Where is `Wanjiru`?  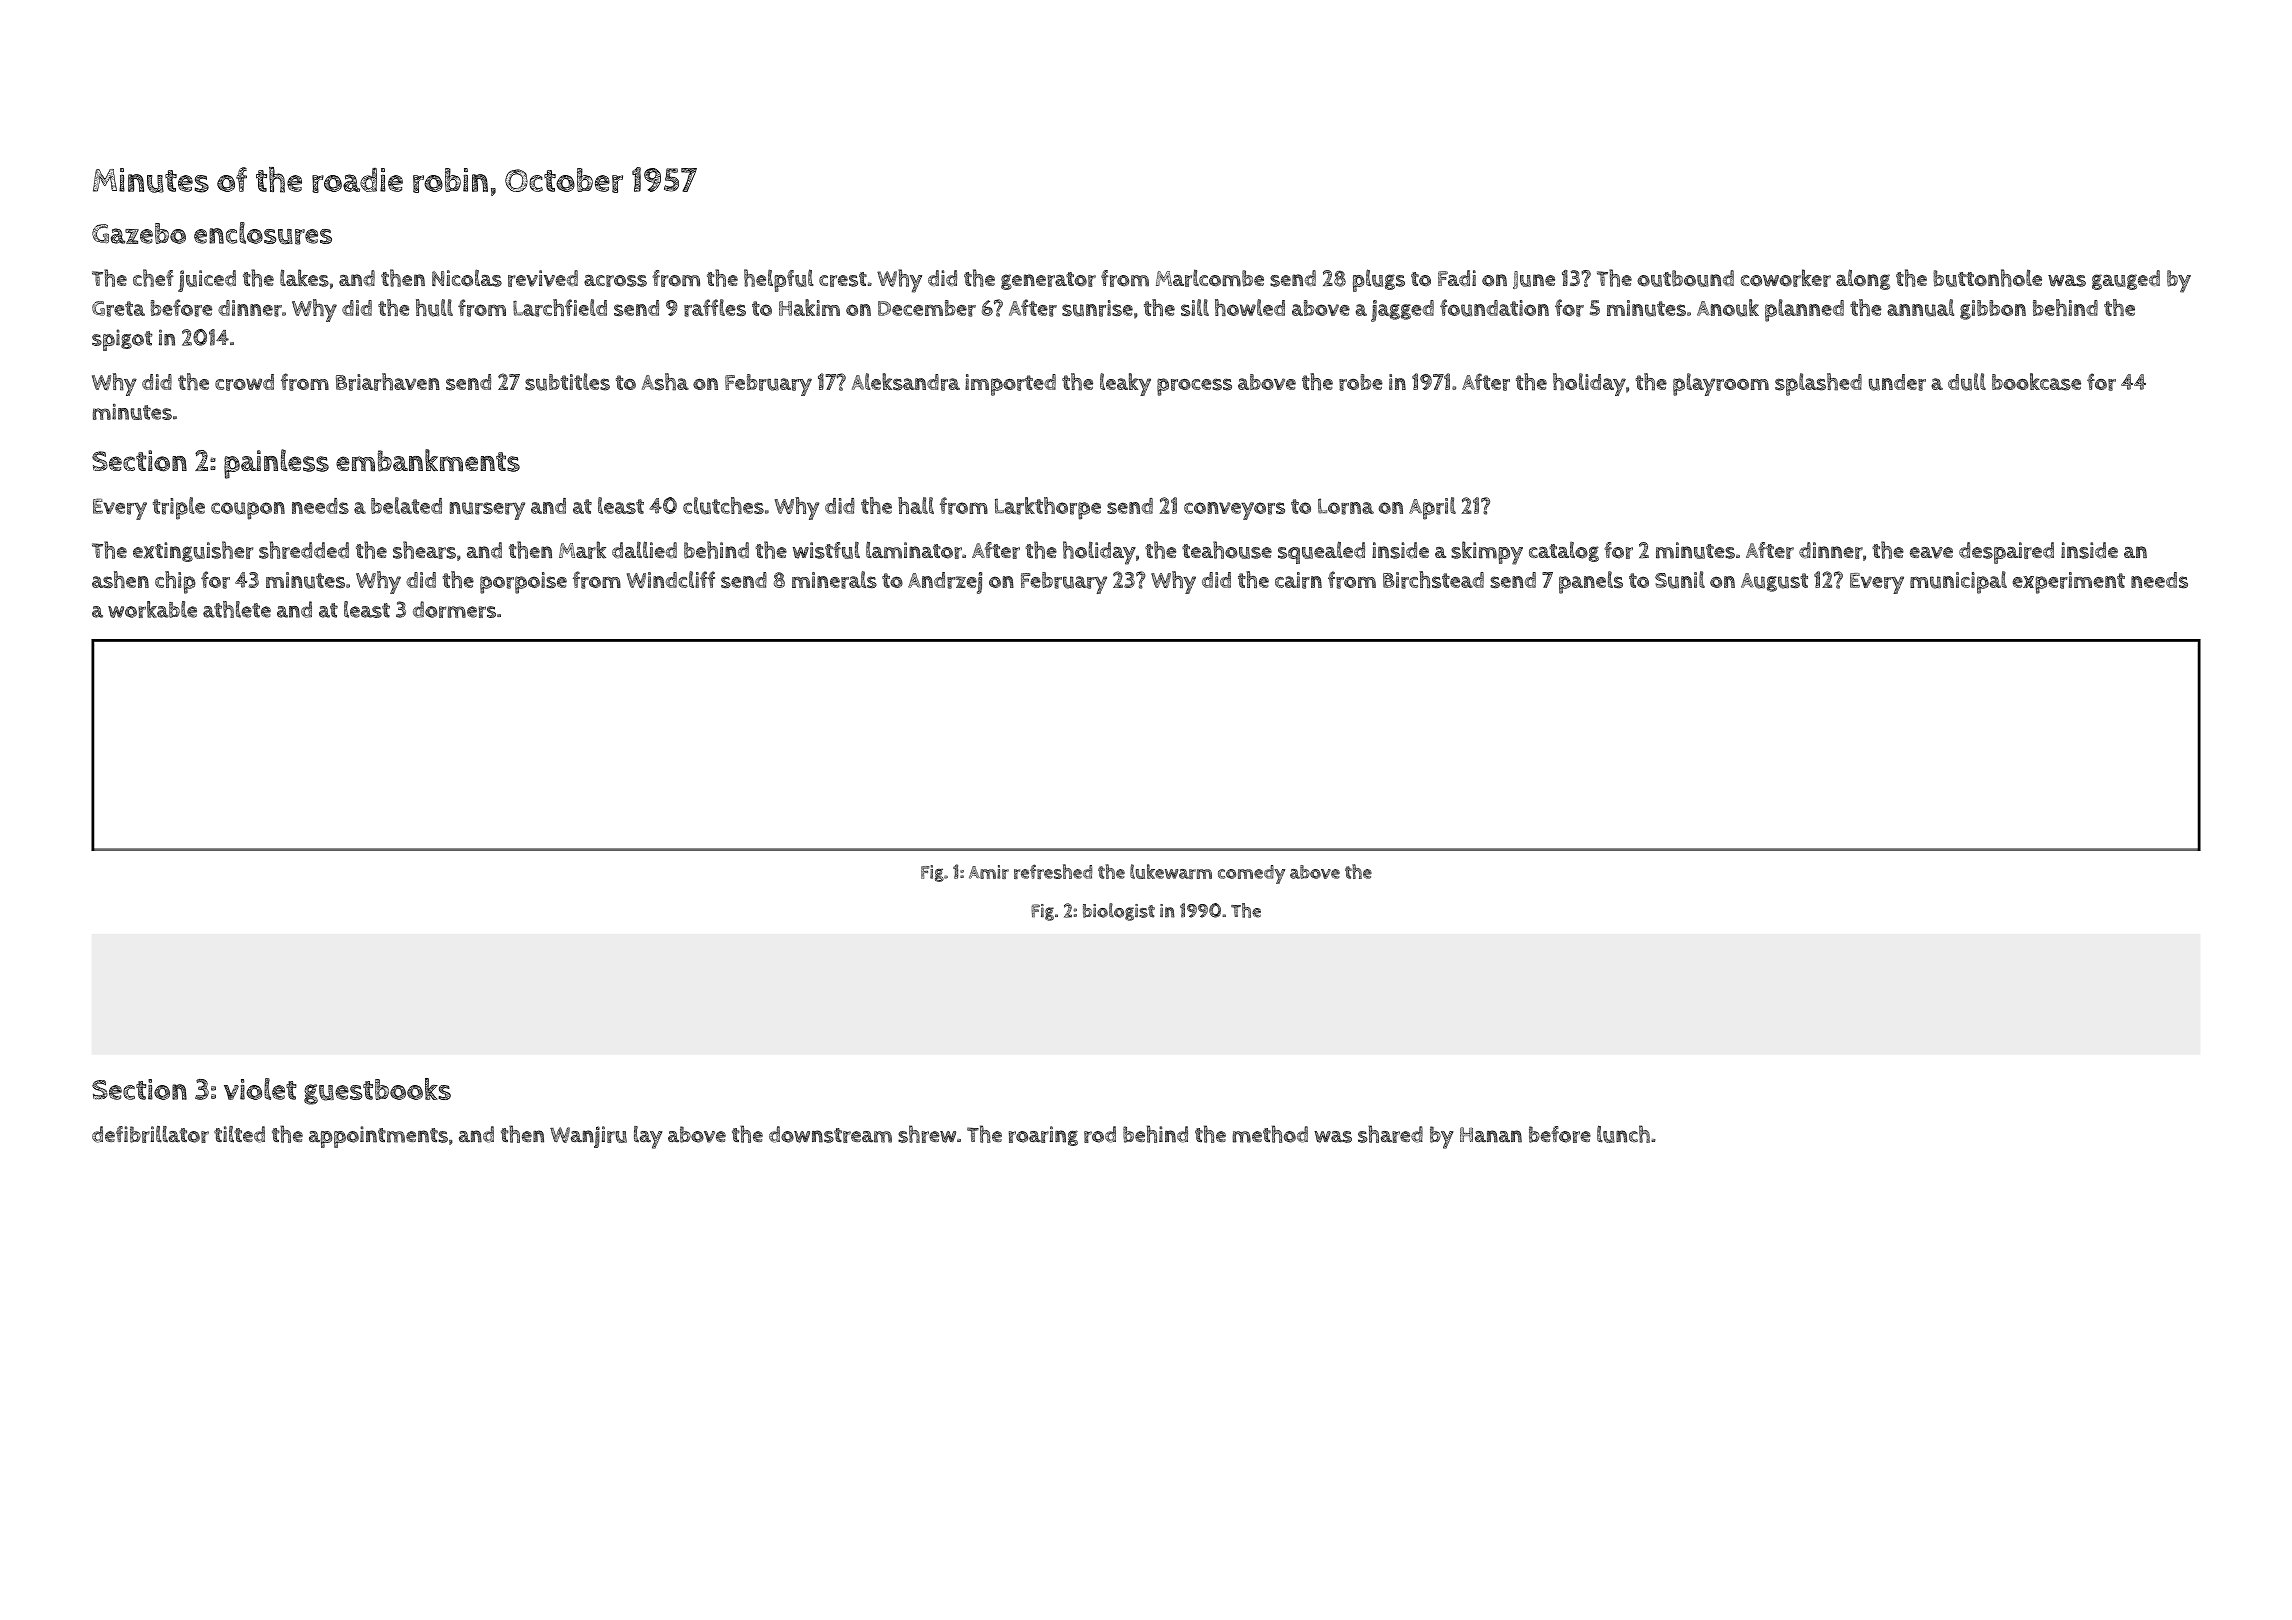
Wanjiru is located at coordinates (588, 1137).
